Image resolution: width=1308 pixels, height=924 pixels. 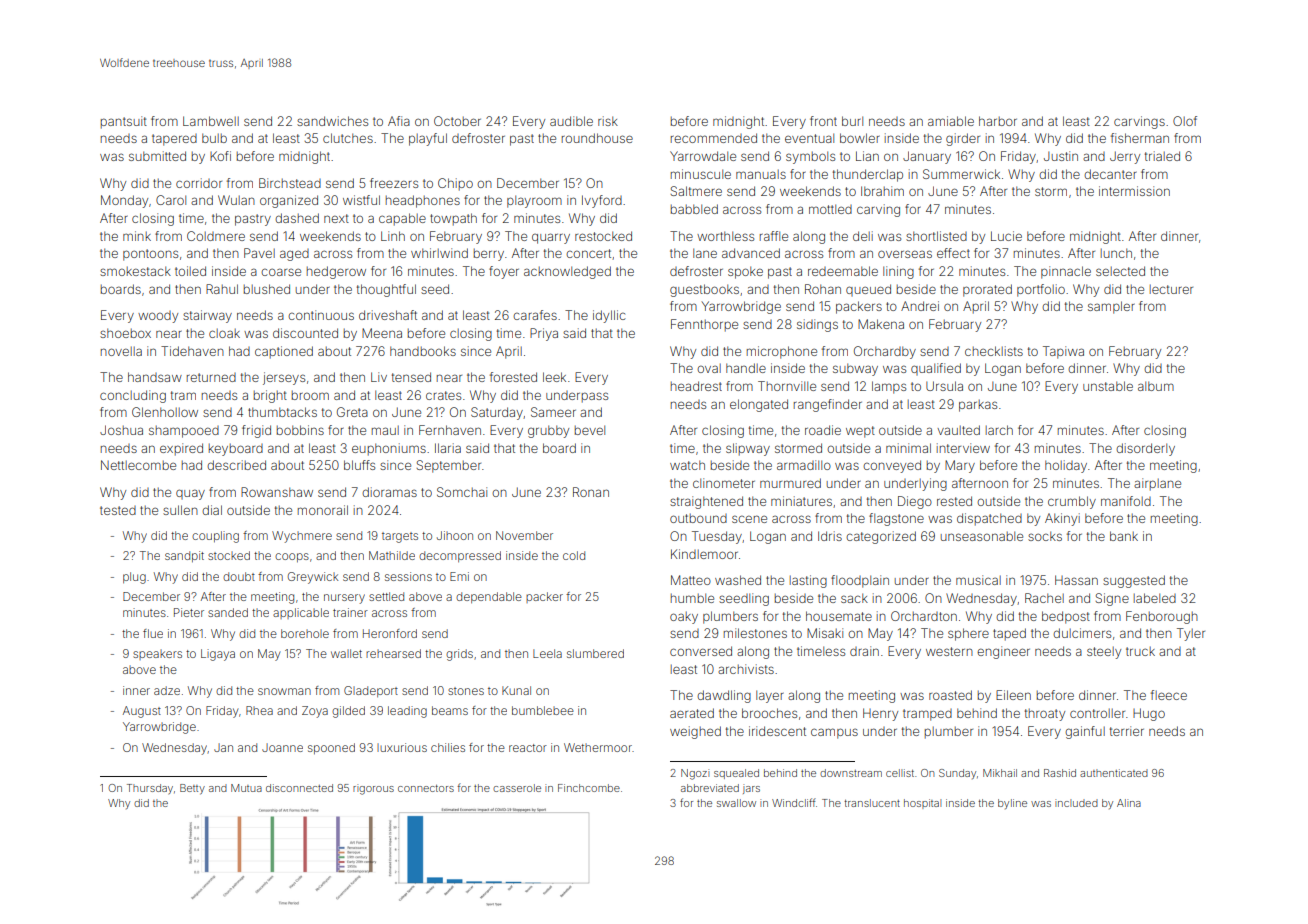 I want to click on flue, so click(x=153, y=633).
